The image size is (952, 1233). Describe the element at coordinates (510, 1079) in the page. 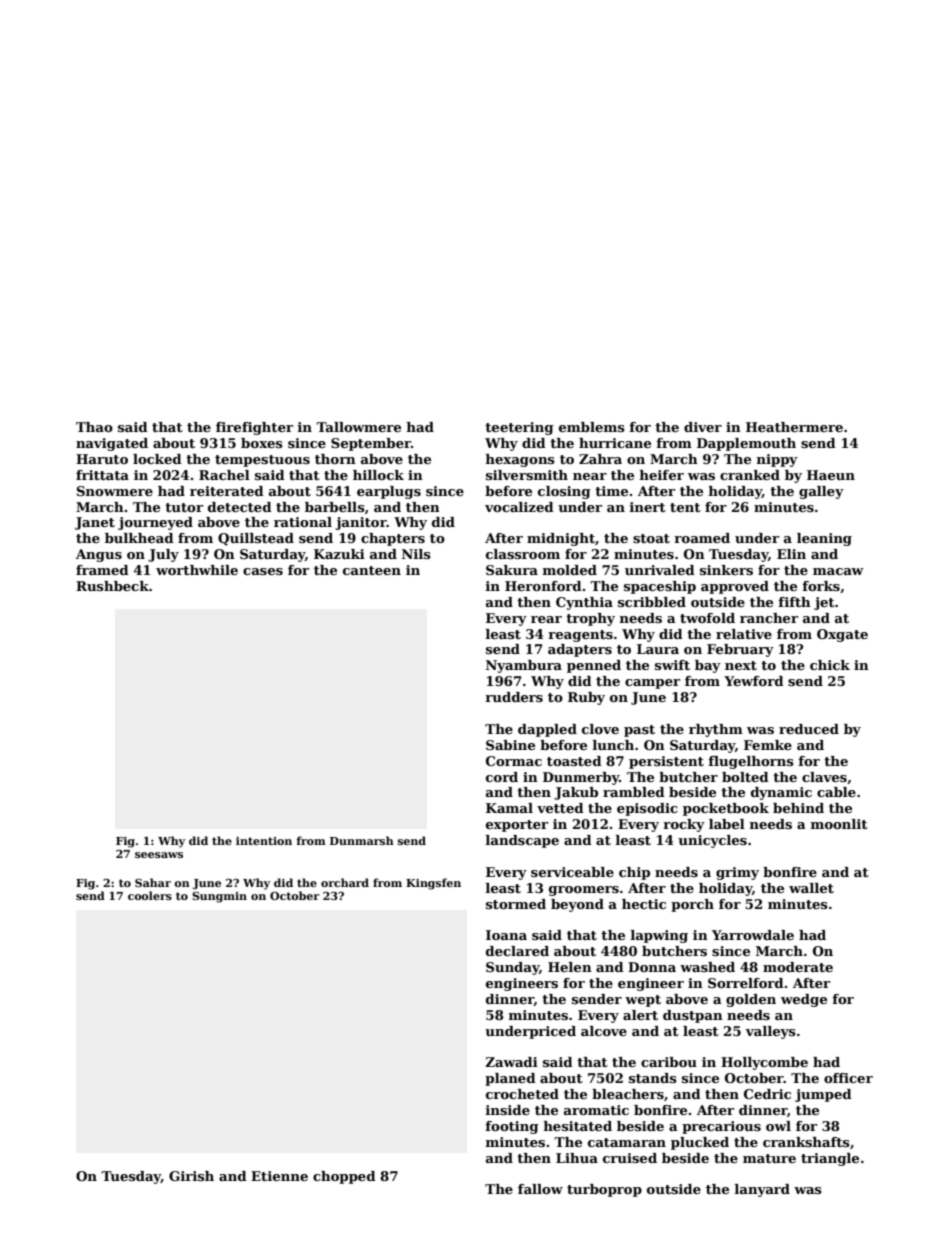

I see `planed` at that location.
